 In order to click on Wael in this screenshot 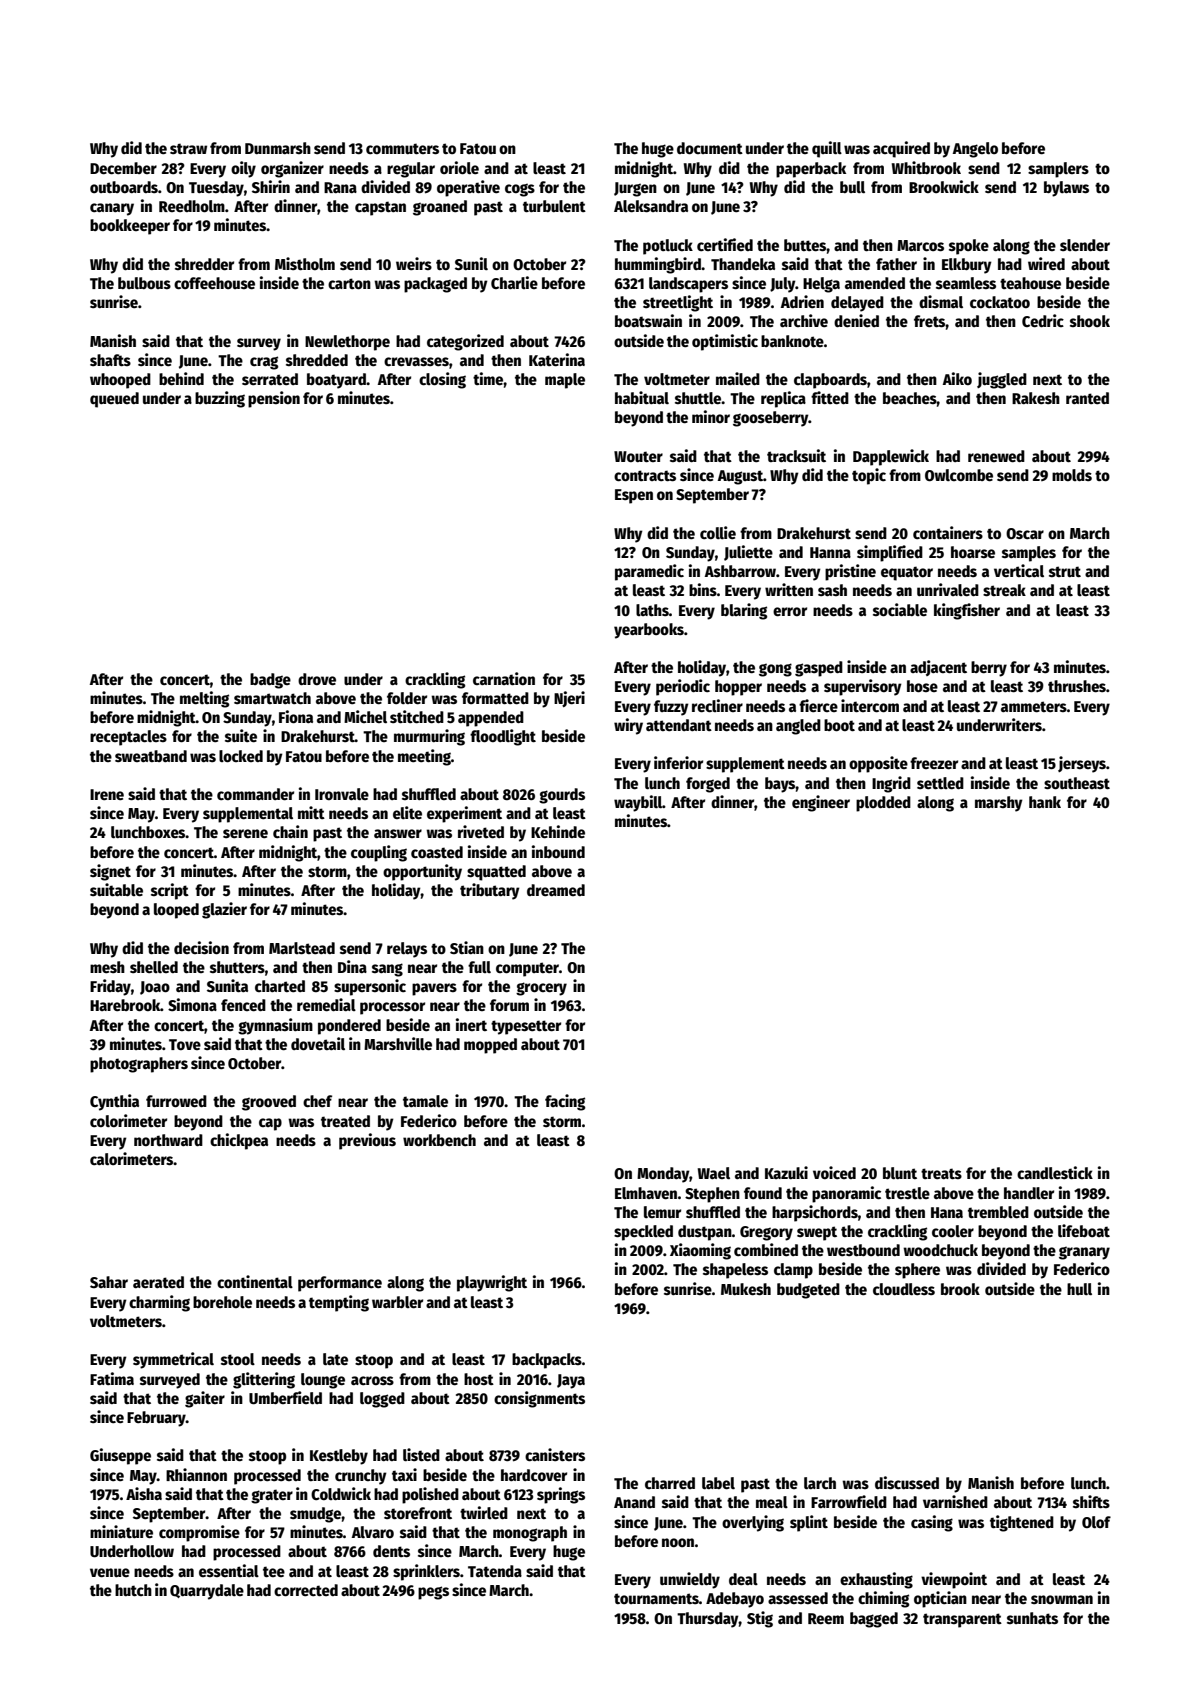, I will do `click(714, 1173)`.
